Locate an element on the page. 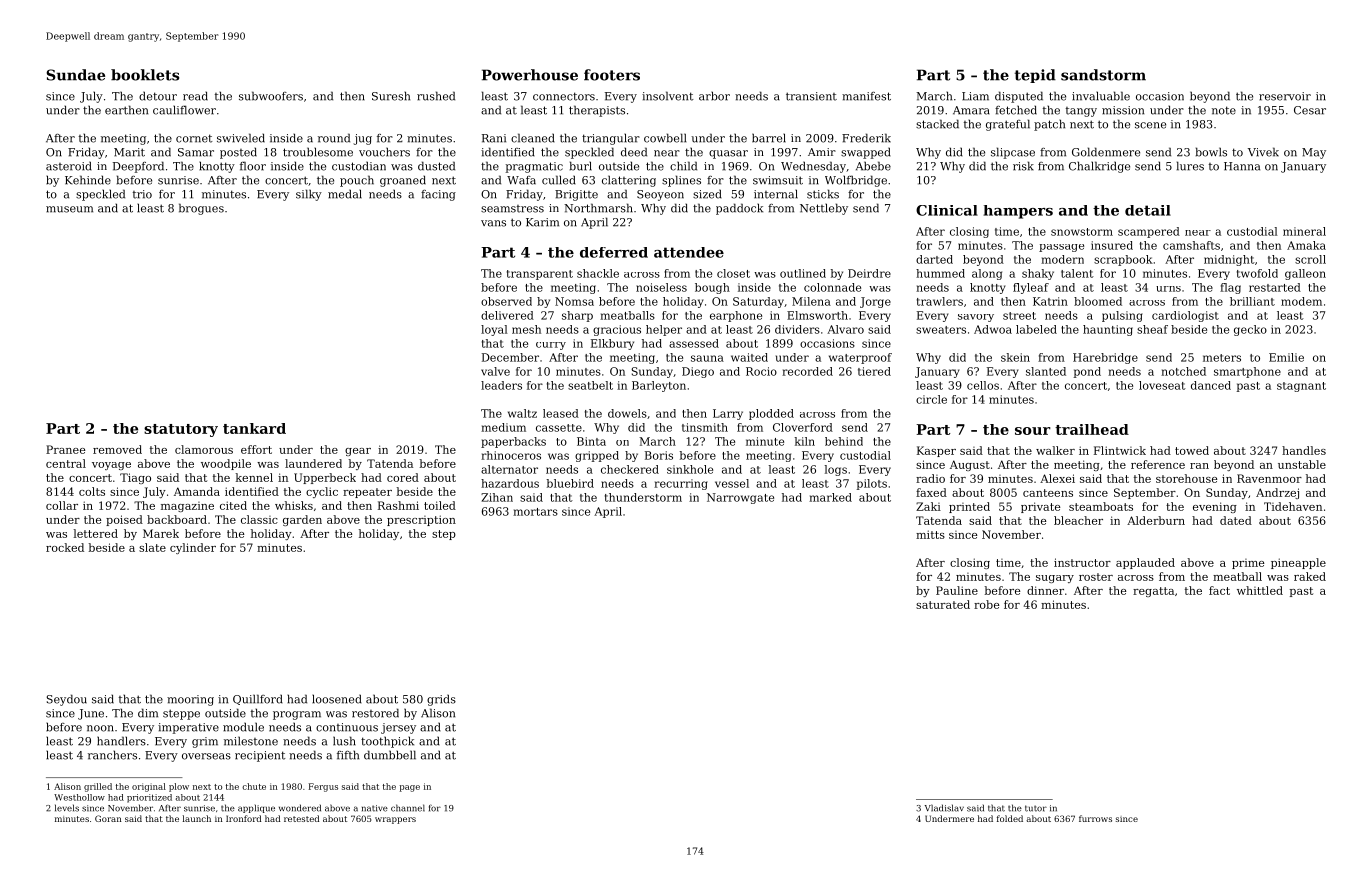 This document has height=887, width=1372. tankard is located at coordinates (254, 428).
